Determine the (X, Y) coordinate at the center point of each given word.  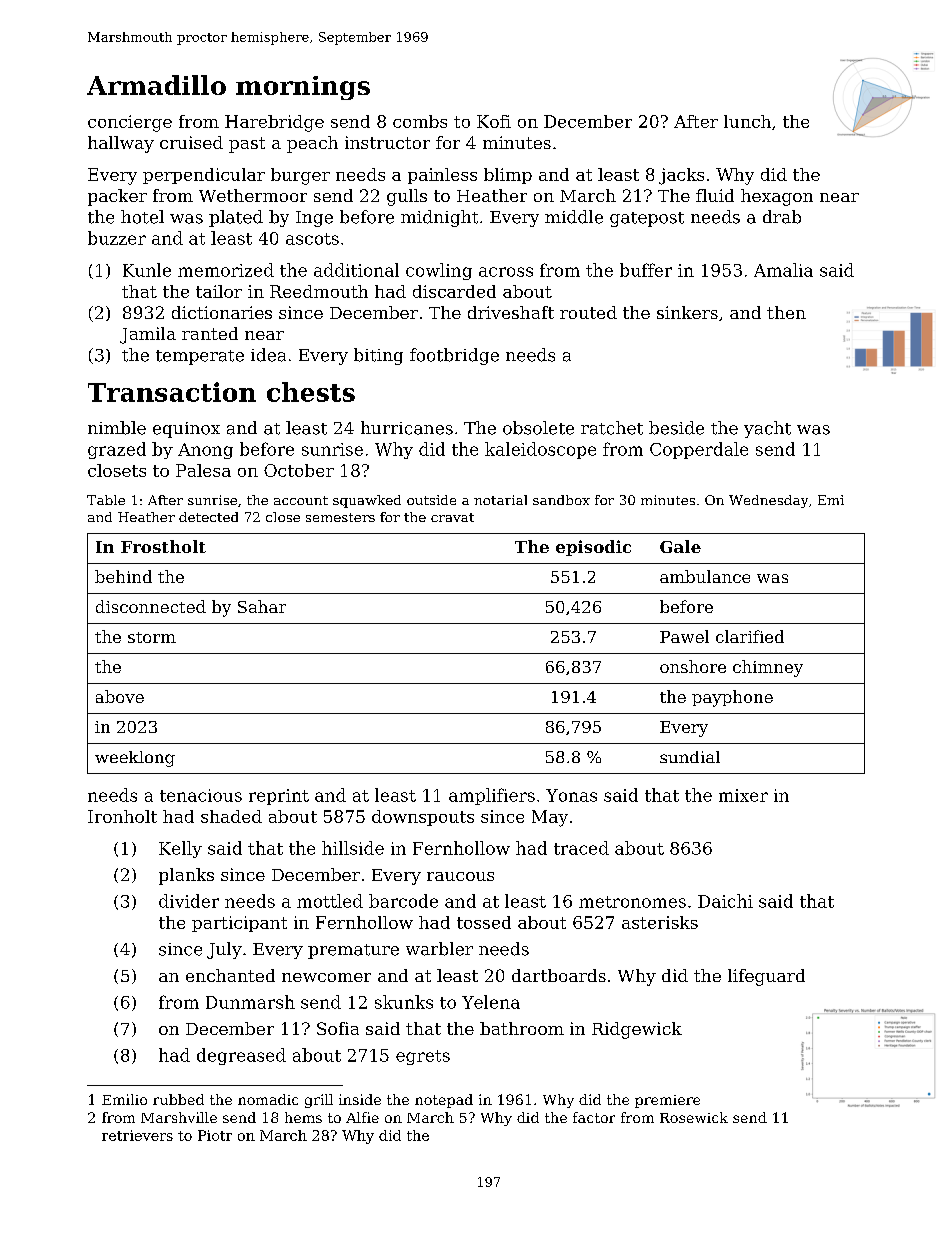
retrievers (137, 1135)
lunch (747, 121)
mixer (743, 795)
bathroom (522, 1028)
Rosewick (694, 1117)
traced (581, 848)
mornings (303, 88)
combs (420, 121)
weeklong (135, 759)
